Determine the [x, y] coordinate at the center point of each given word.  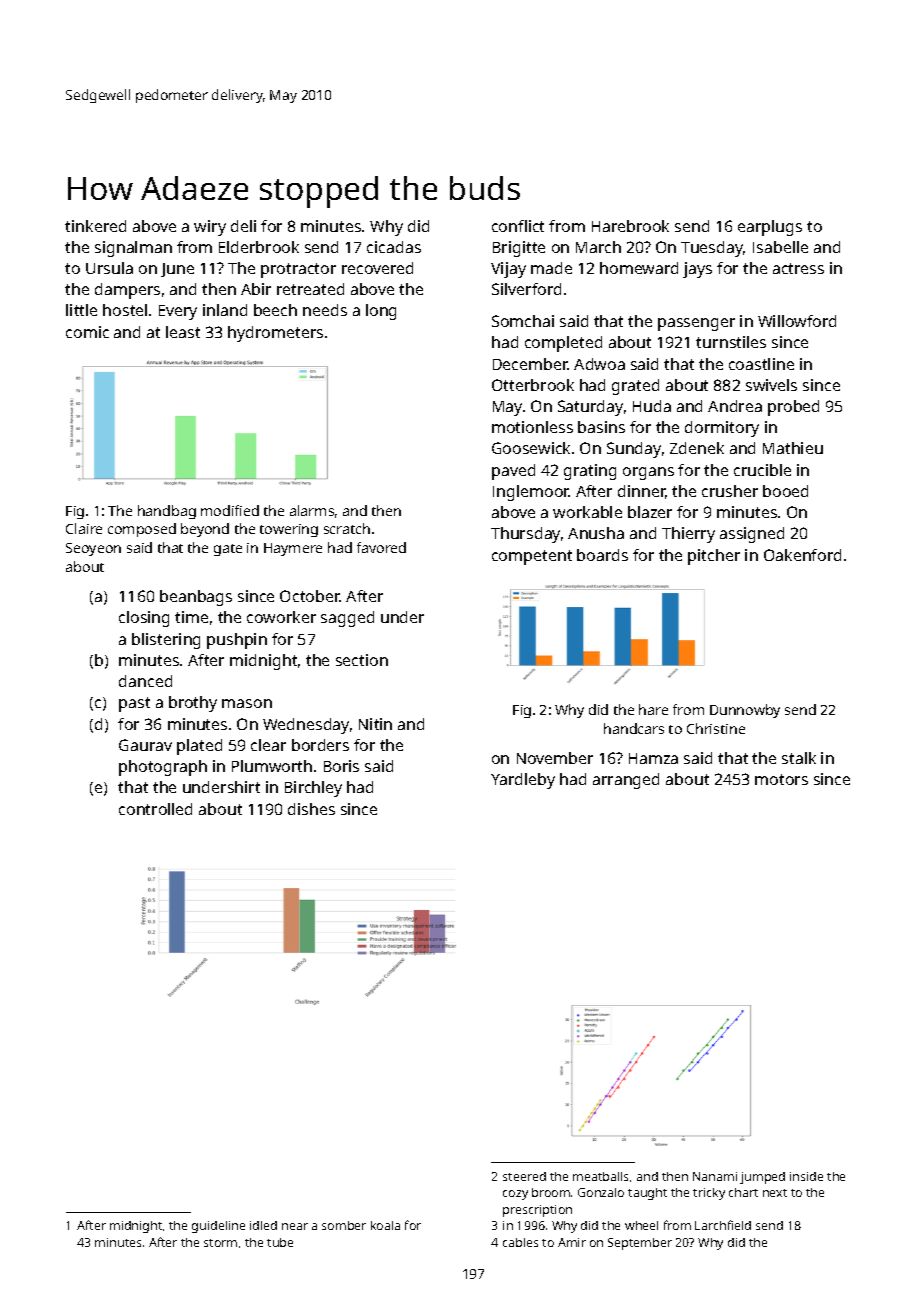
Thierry [688, 535]
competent [532, 557]
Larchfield [723, 1225]
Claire [84, 528]
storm [220, 1243]
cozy [515, 1195]
